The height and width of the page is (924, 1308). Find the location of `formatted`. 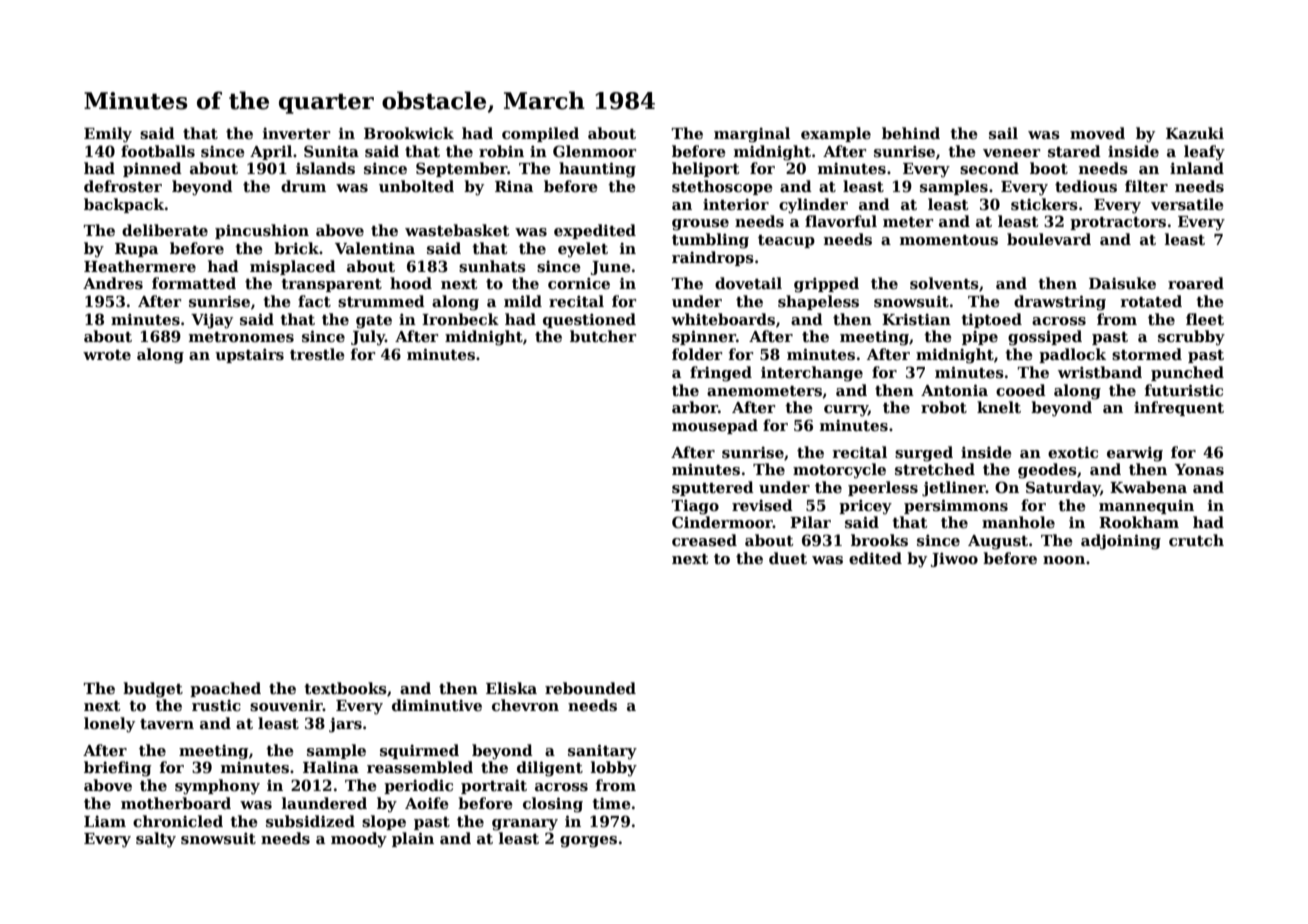

formatted is located at coordinates (194, 283).
